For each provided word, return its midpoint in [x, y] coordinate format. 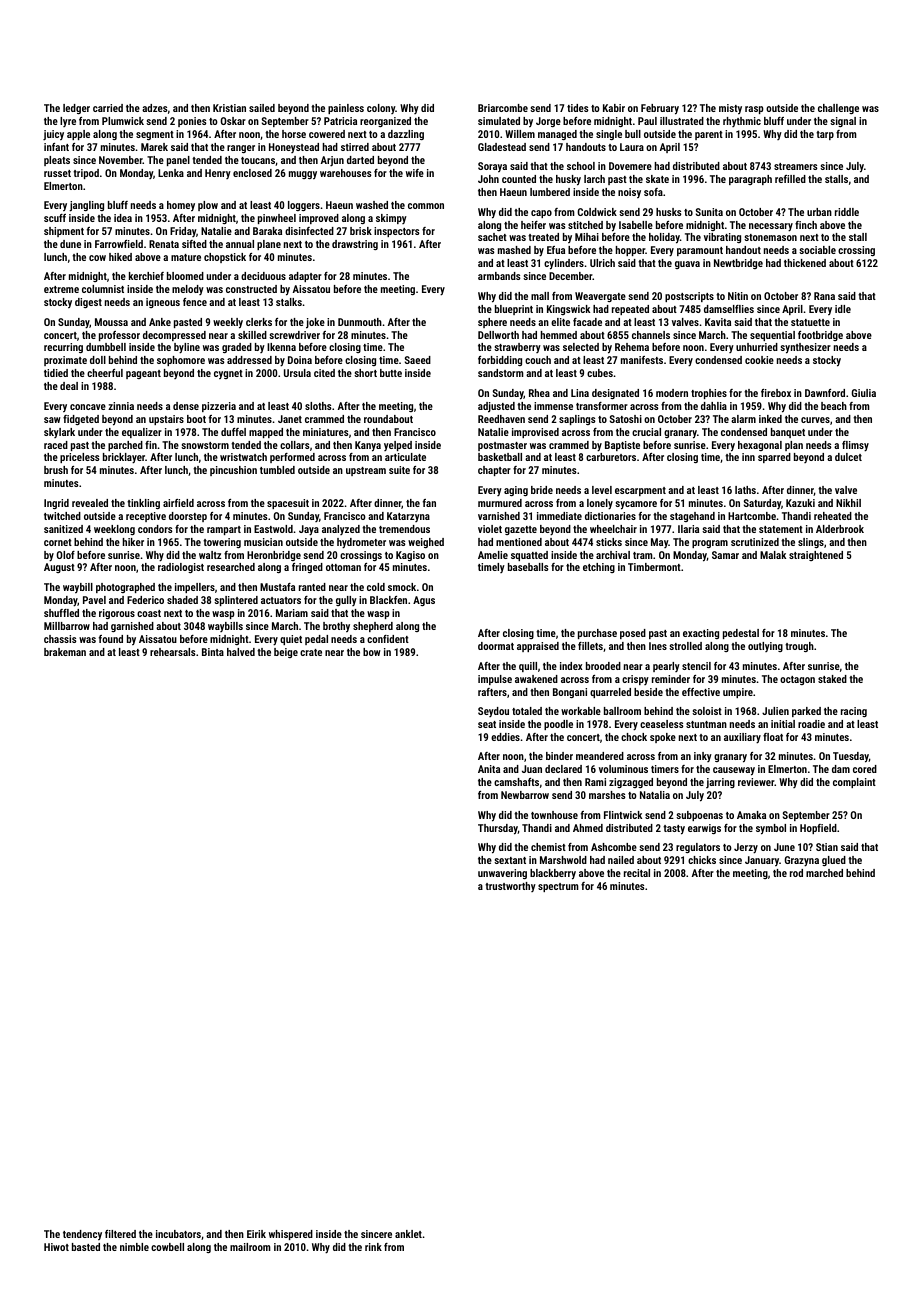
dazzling [406, 135]
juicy [53, 135]
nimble [134, 1247]
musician [263, 542]
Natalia [655, 795]
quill [528, 667]
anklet [408, 1234]
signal [843, 122]
